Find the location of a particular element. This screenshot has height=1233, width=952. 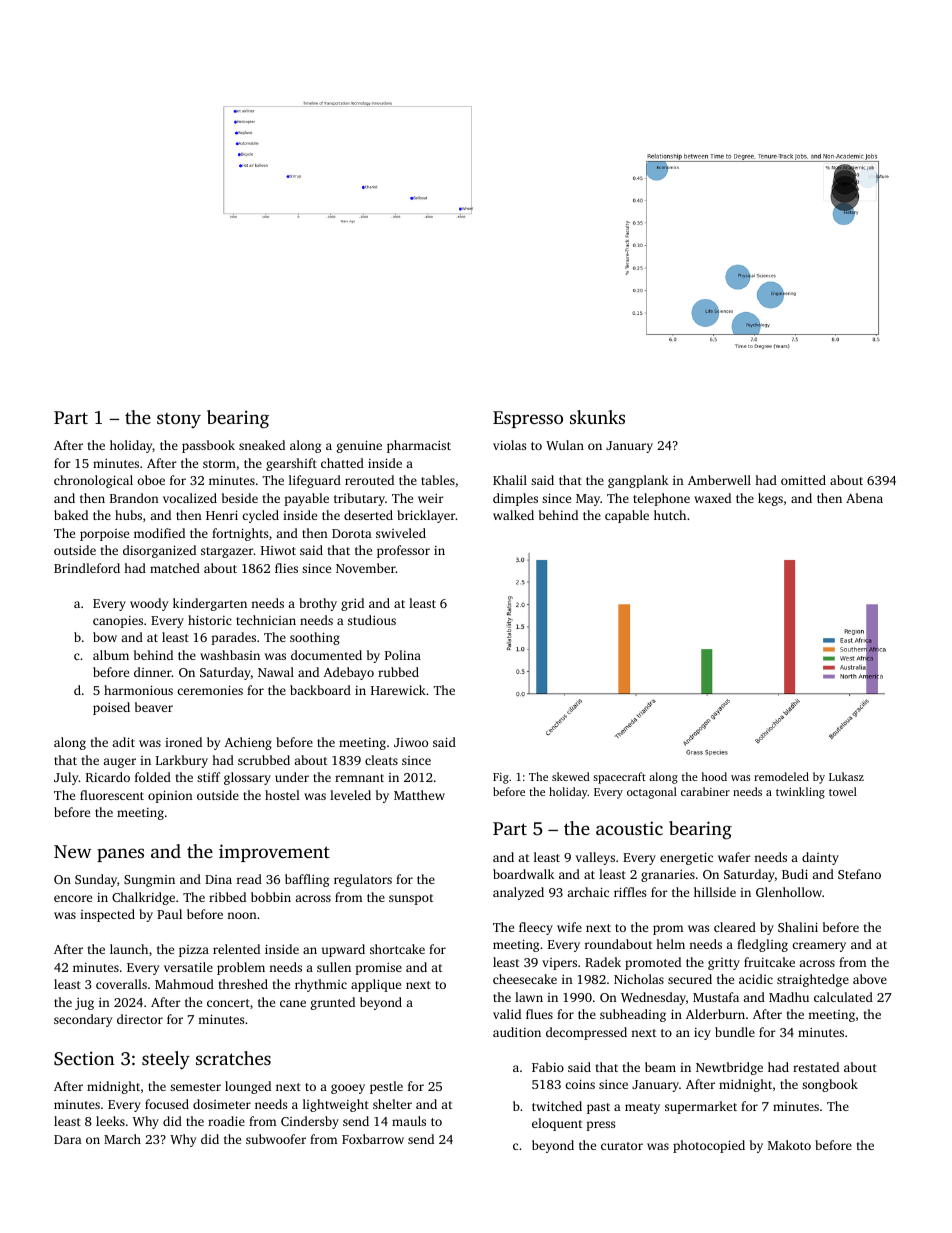

analyzed is located at coordinates (518, 893).
